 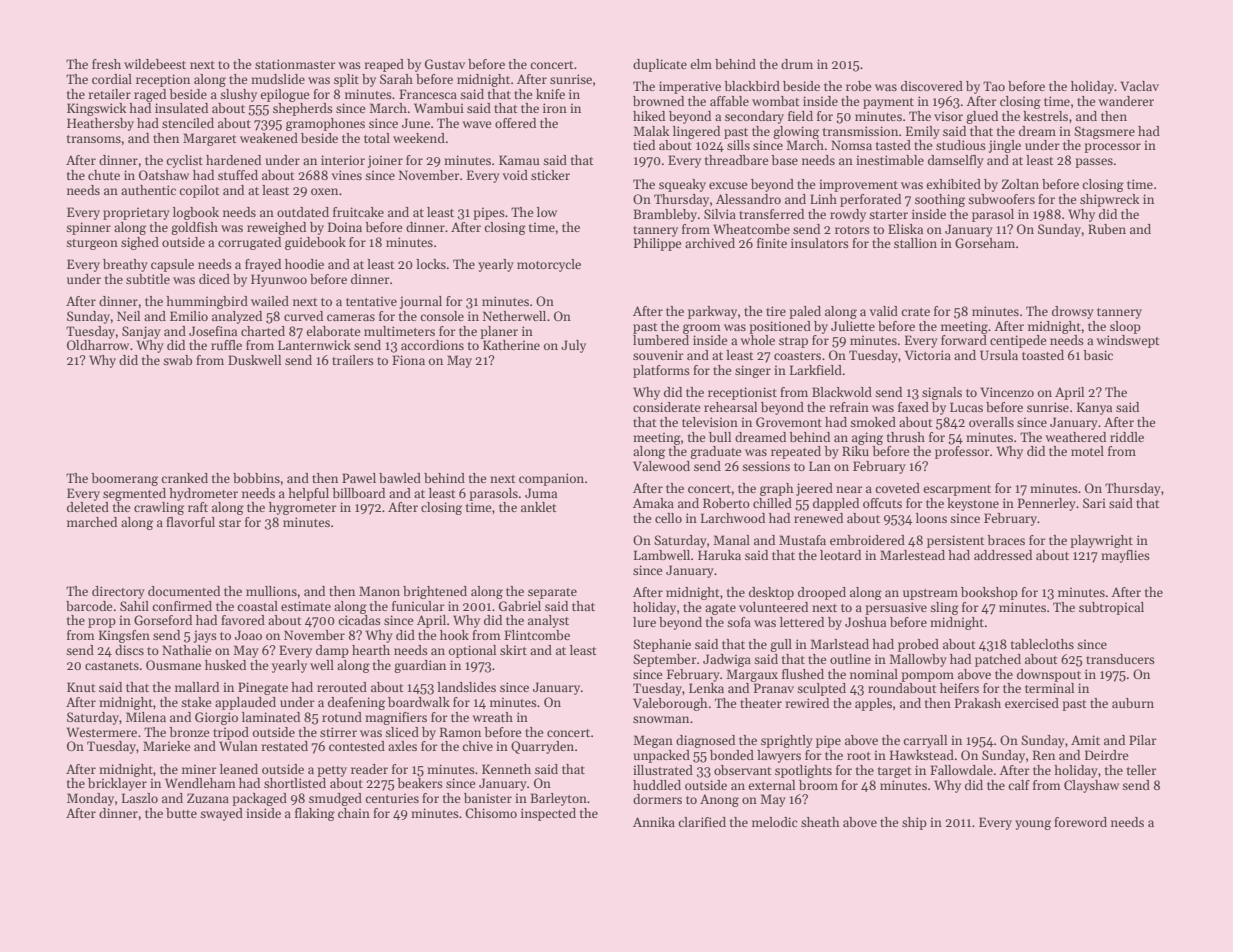 What do you see at coordinates (124, 636) in the screenshot?
I see `Kingsfen` at bounding box center [124, 636].
